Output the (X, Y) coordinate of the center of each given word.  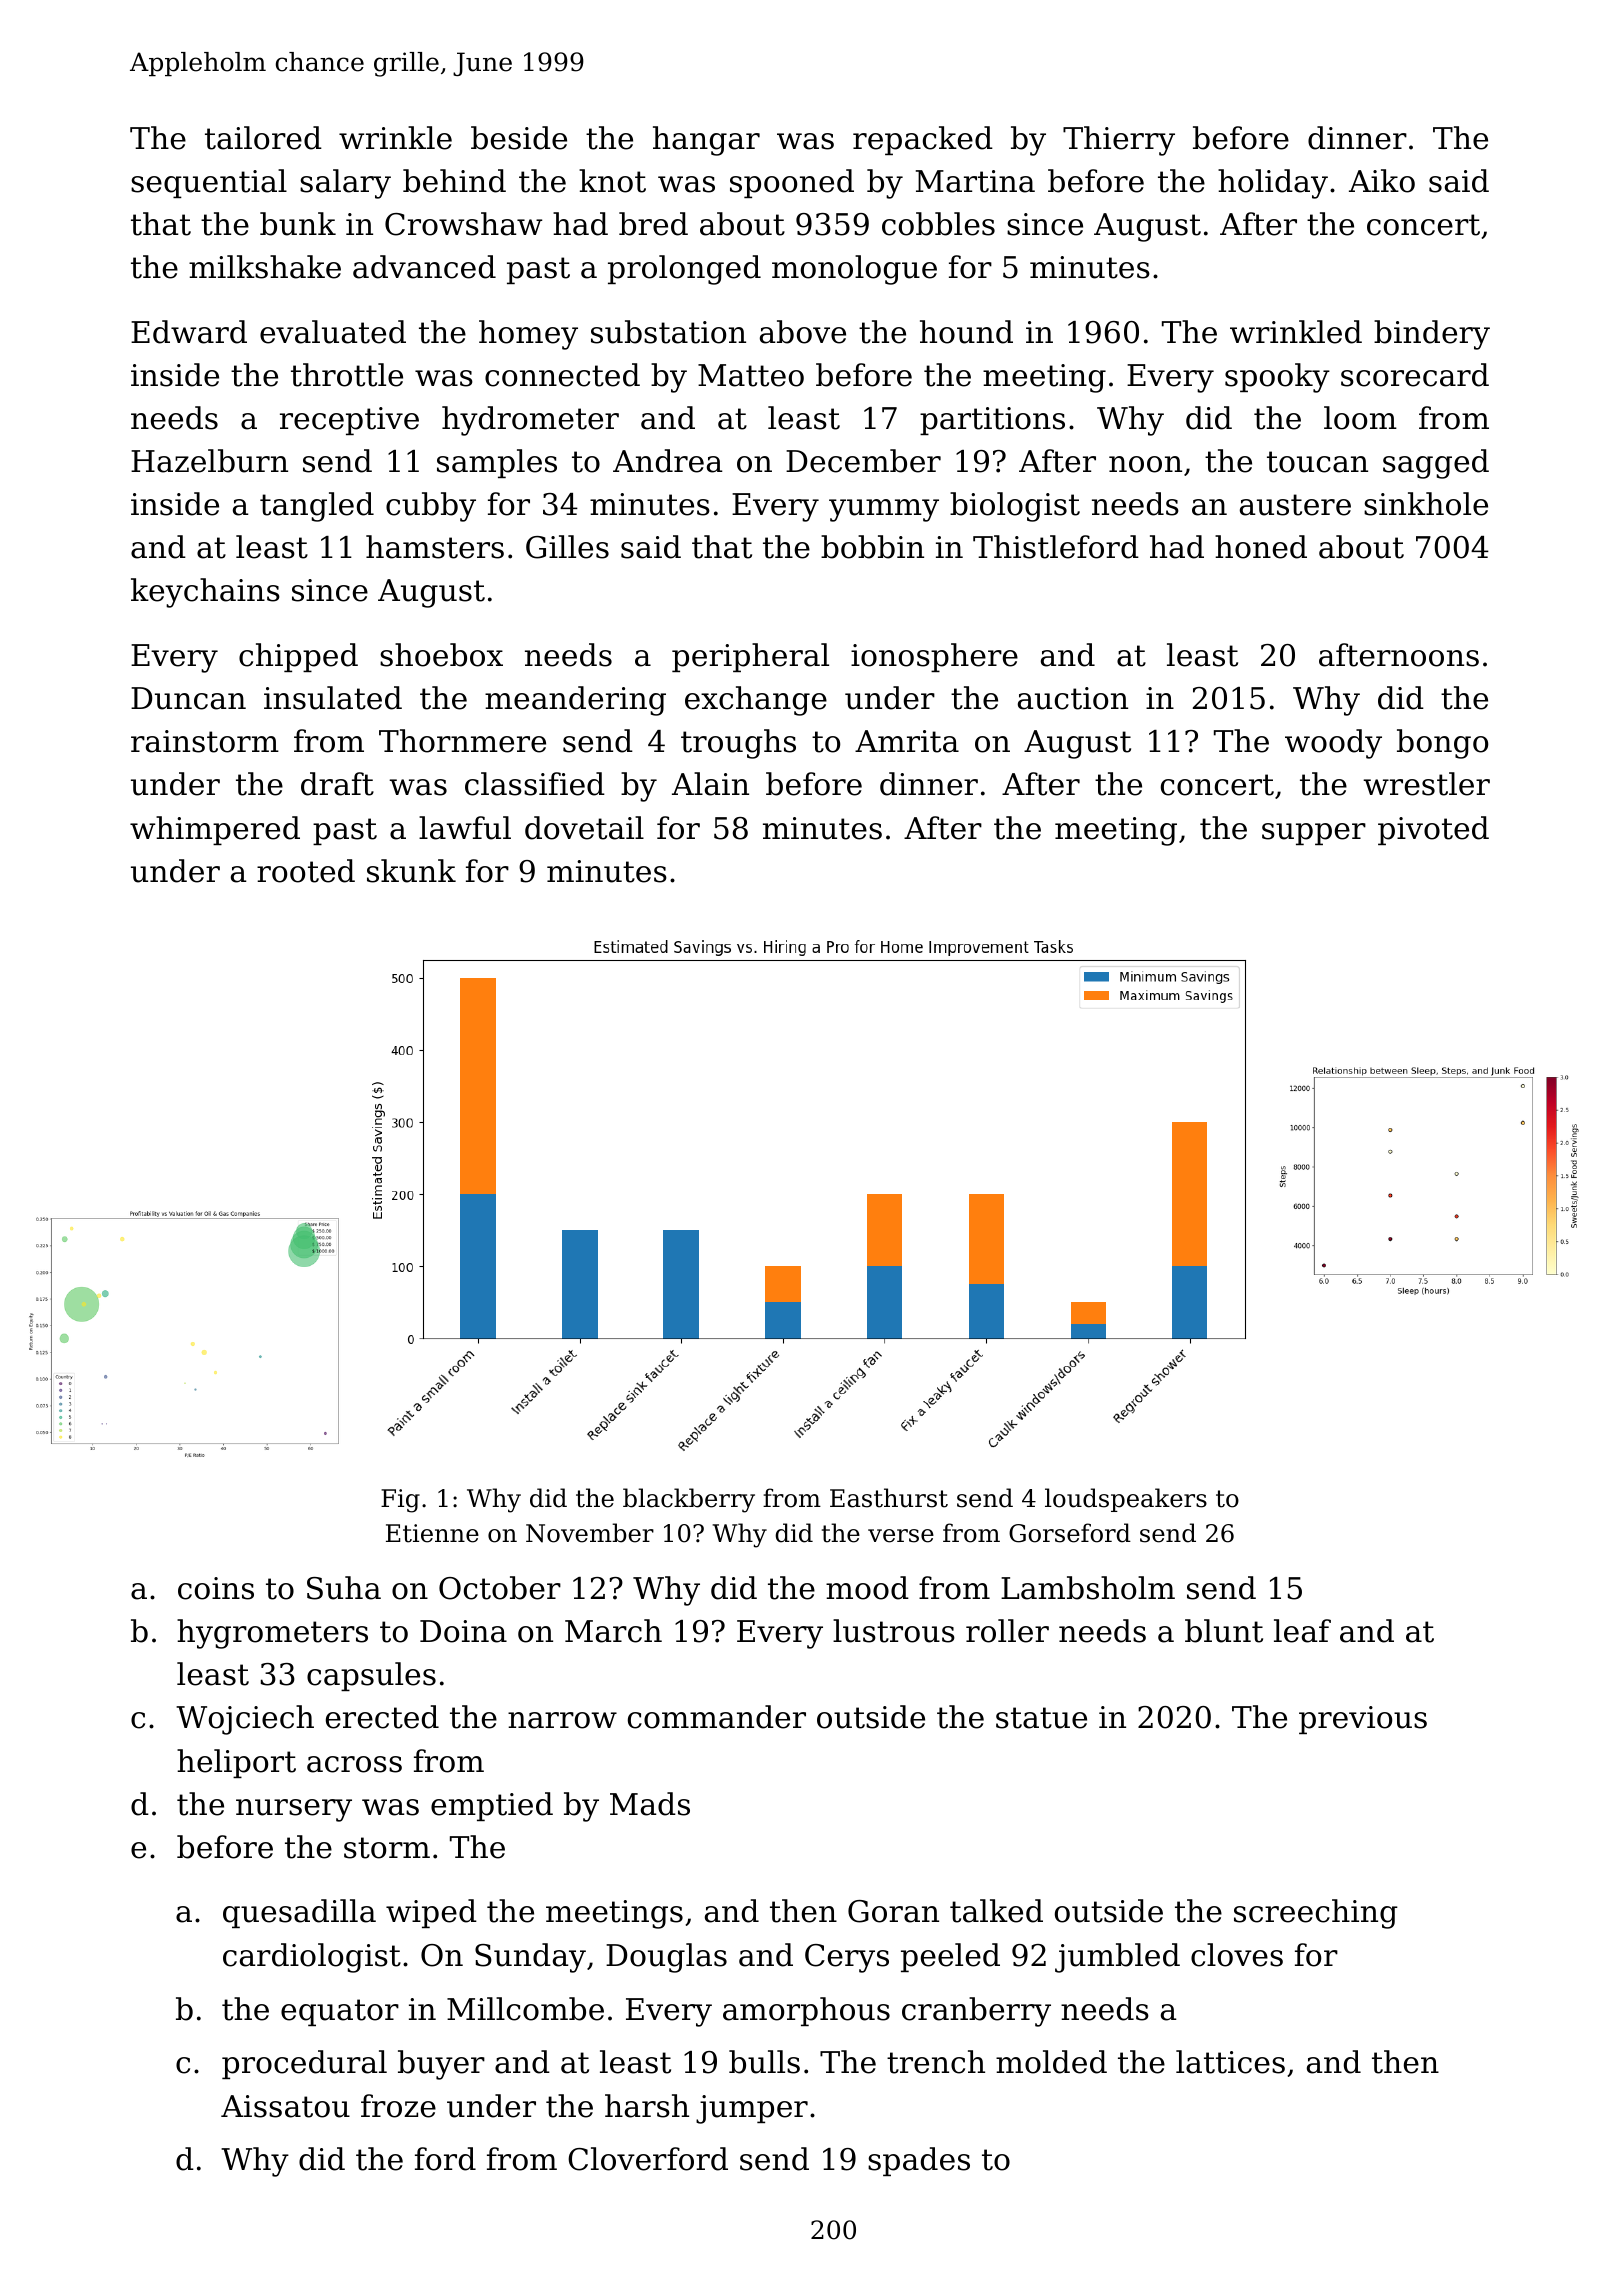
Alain (710, 784)
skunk (411, 871)
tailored (263, 138)
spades (919, 2161)
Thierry (1119, 141)
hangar (706, 141)
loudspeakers (1126, 1500)
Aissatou (285, 2106)
